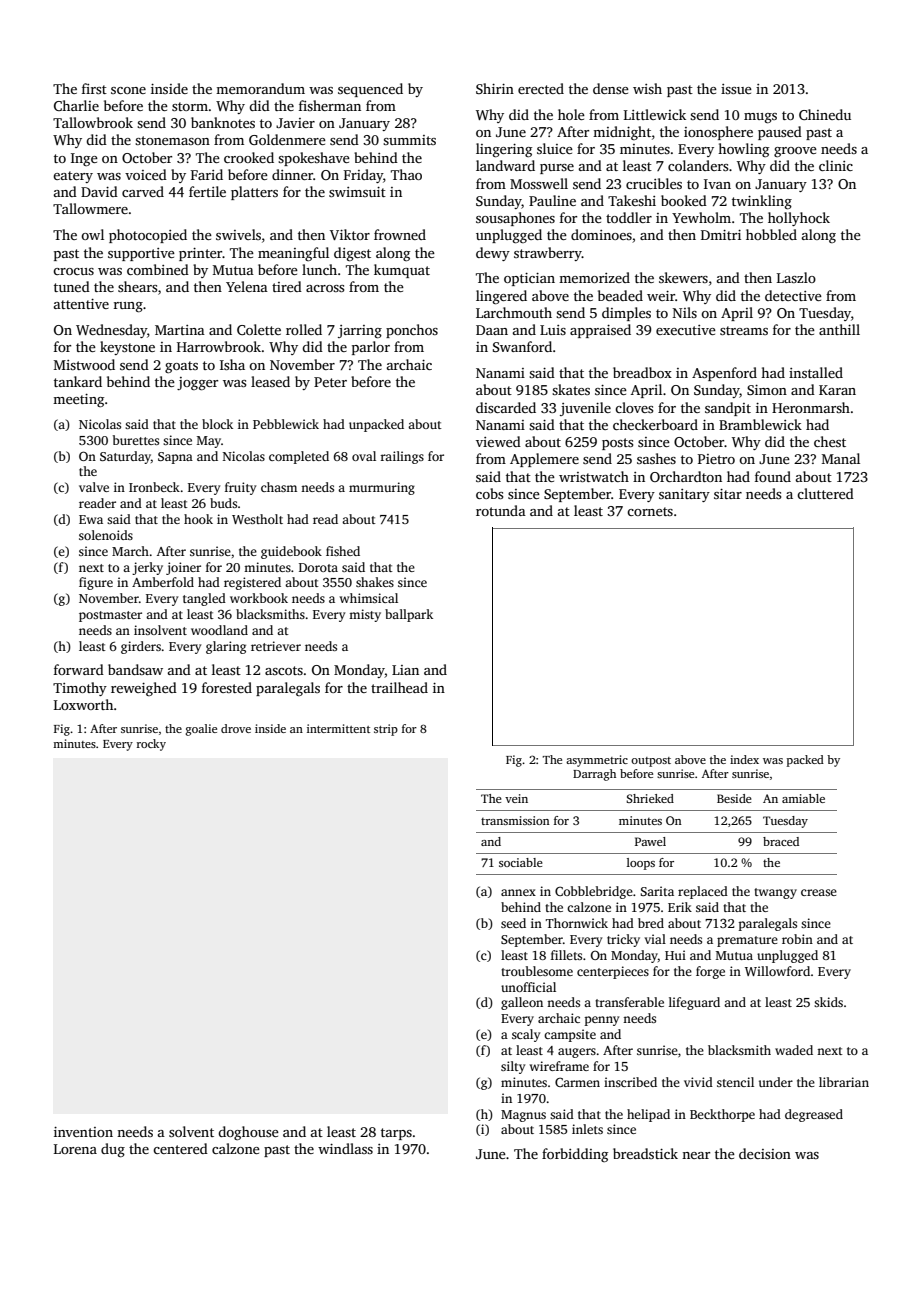 The image size is (924, 1314). What do you see at coordinates (249, 157) in the image?
I see `crooked` at bounding box center [249, 157].
